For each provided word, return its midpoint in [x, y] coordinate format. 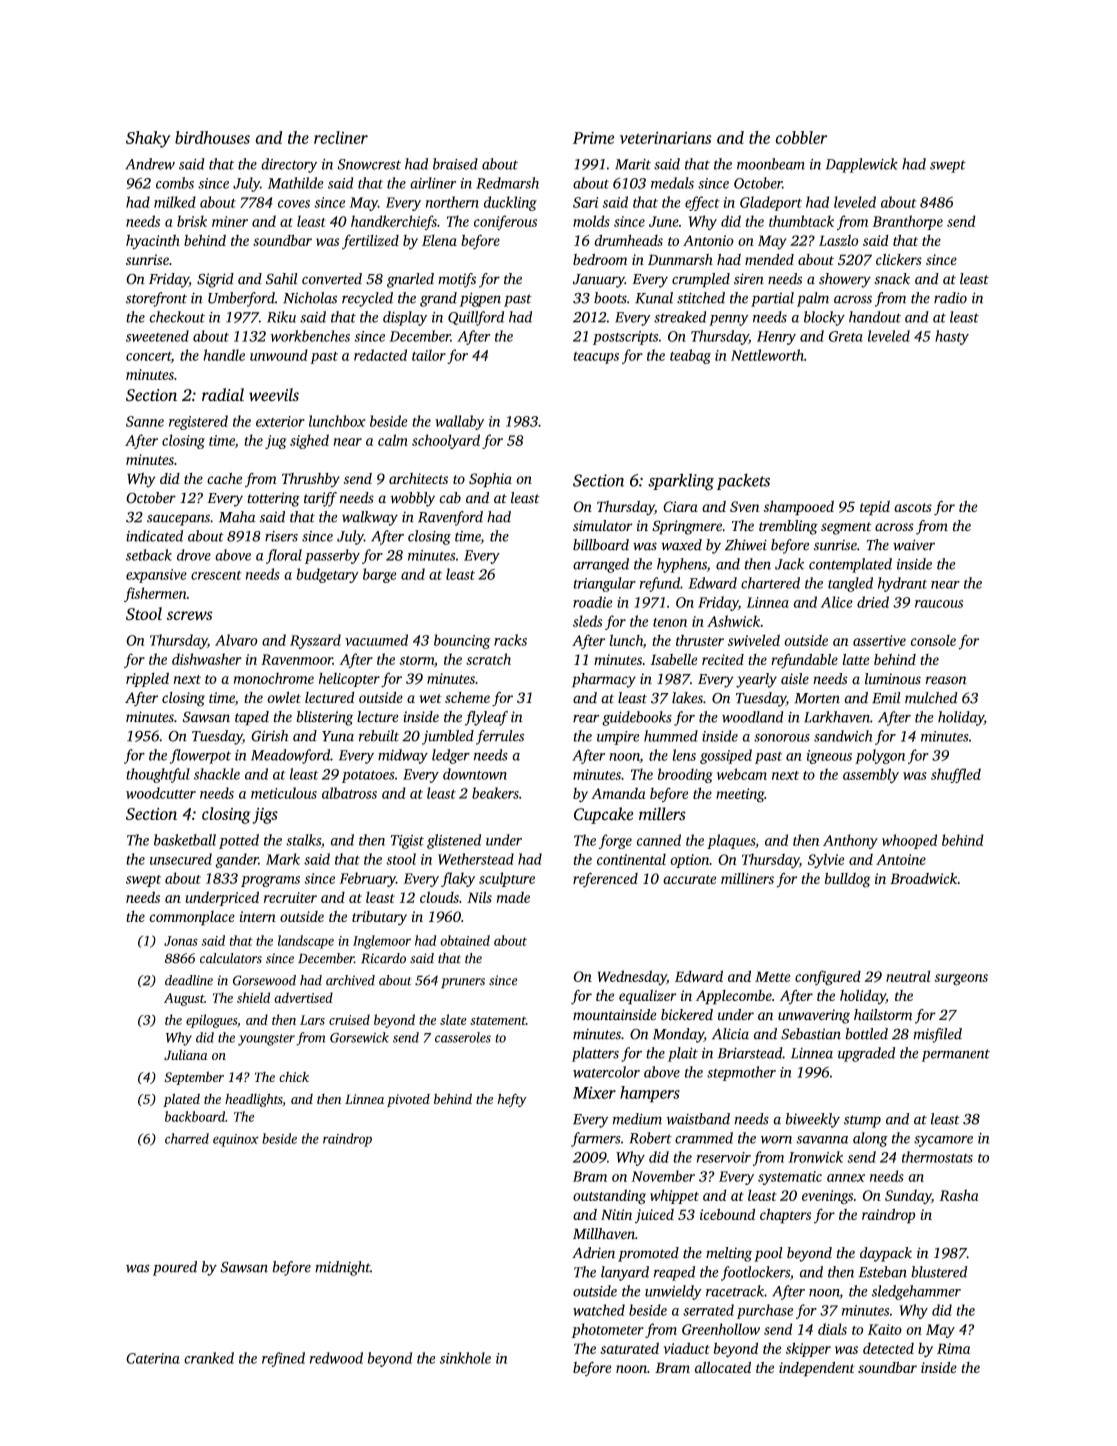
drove [194, 555]
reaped [674, 1273]
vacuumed [376, 640]
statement [498, 1020]
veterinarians [665, 138]
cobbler [801, 137]
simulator [603, 526]
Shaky [148, 139]
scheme [467, 697]
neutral [908, 976]
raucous [939, 604]
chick [294, 1077]
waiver [914, 545]
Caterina [153, 1358]
